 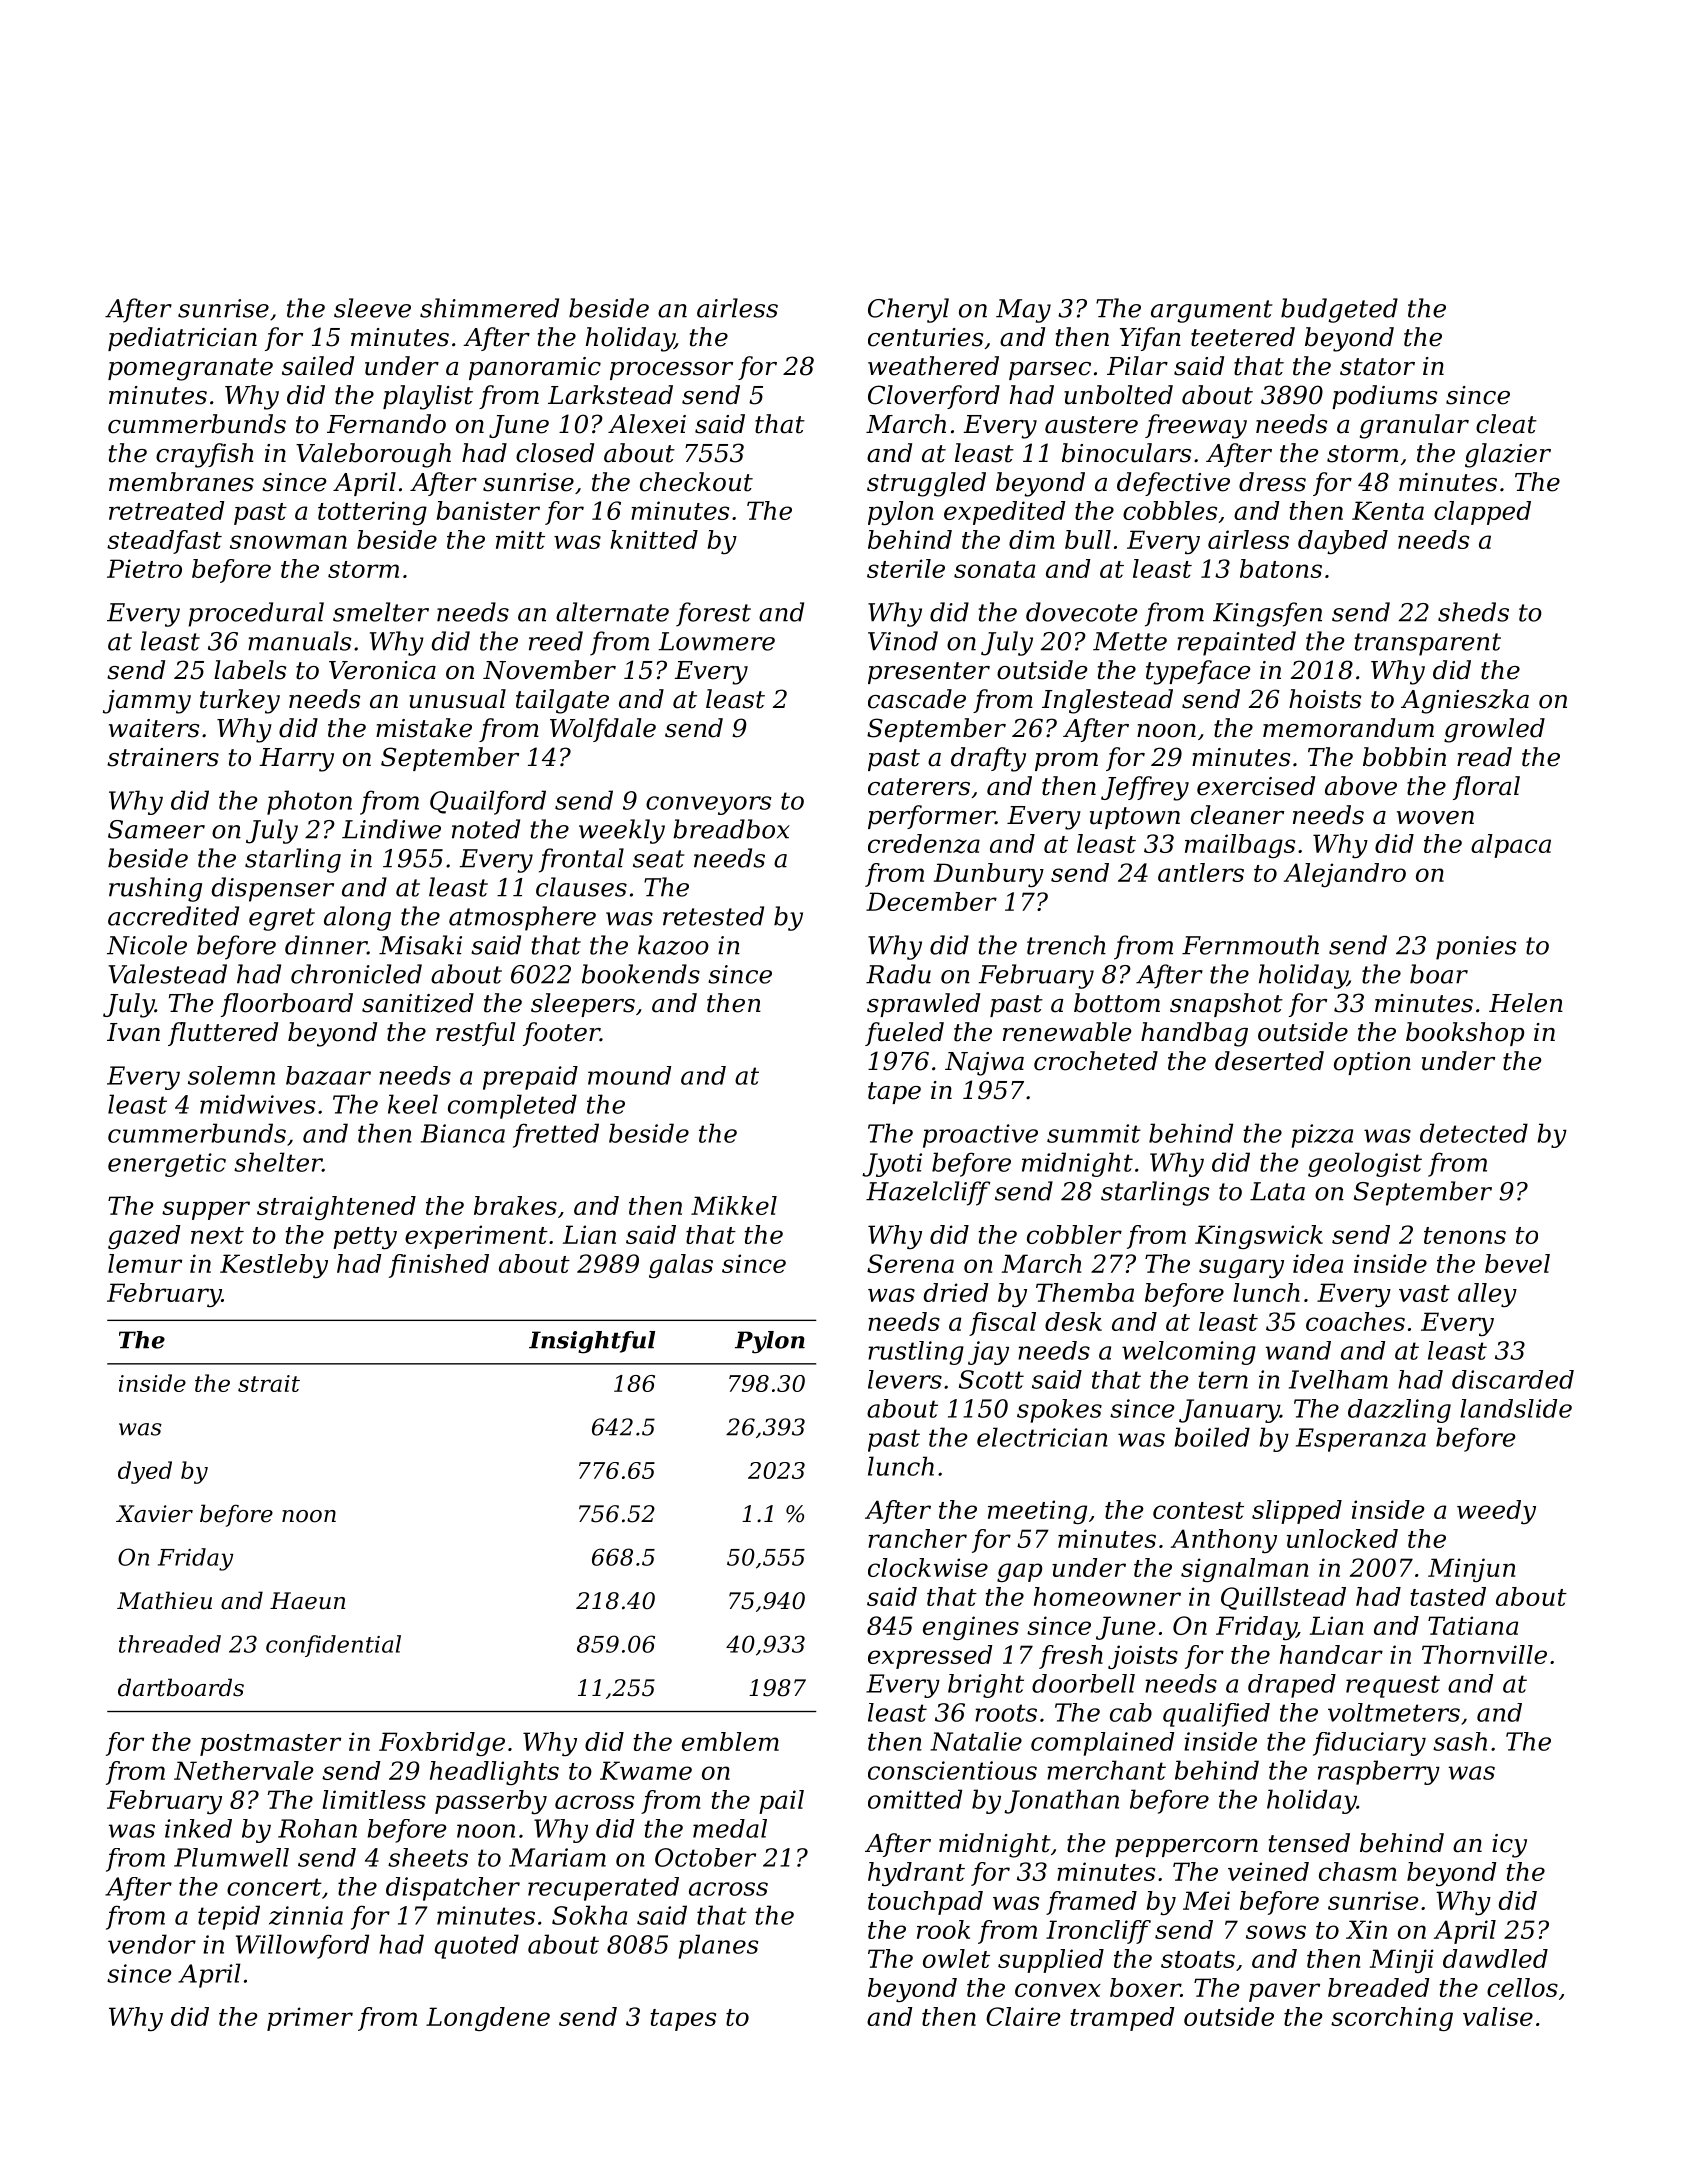 I want to click on rushing, so click(x=155, y=889).
